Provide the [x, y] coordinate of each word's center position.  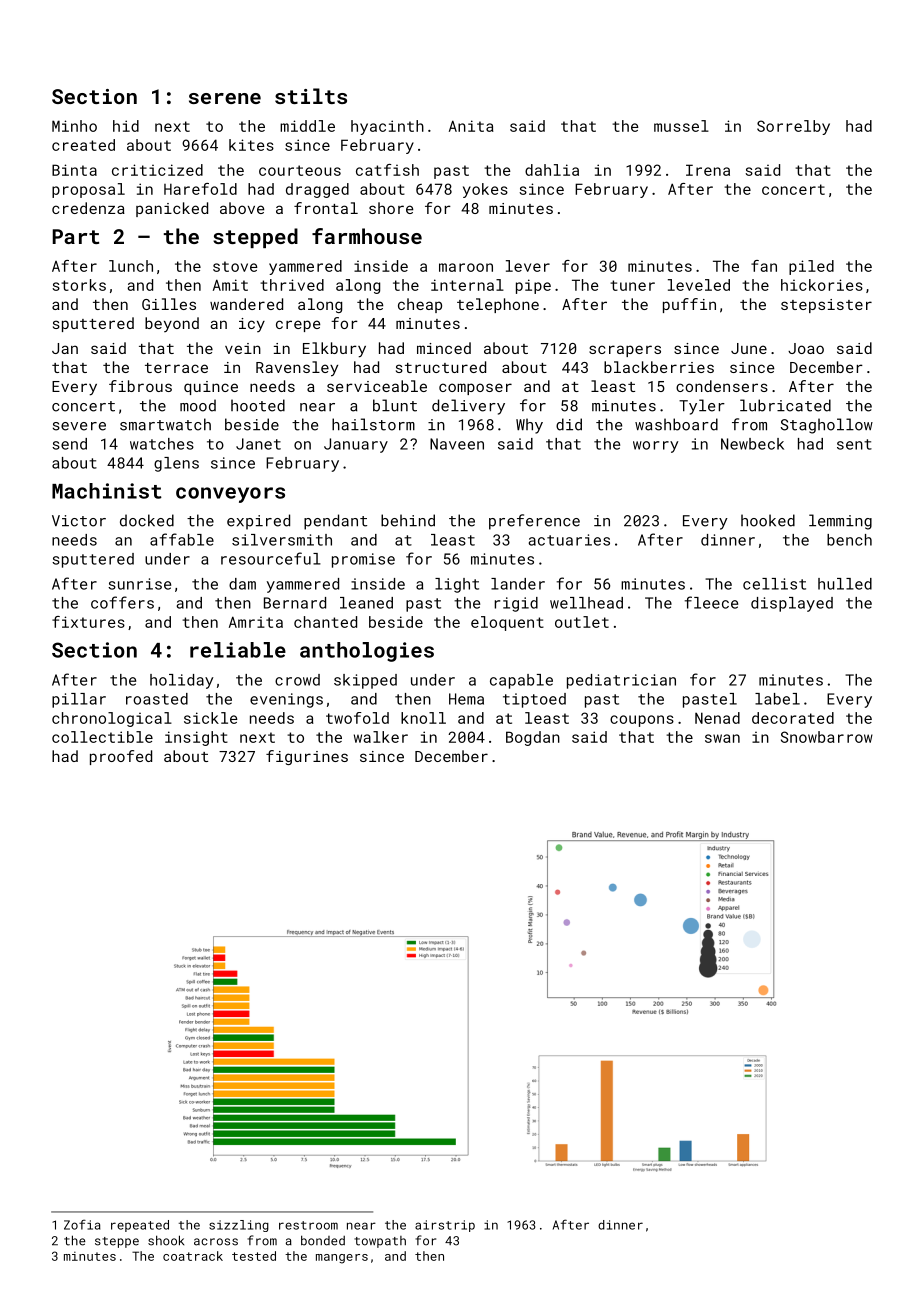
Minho [74, 126]
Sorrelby [793, 127]
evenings [286, 700]
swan [722, 738]
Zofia [82, 1224]
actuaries [569, 540]
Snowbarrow [827, 737]
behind [408, 520]
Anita [471, 126]
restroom [308, 1225]
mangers [342, 1259]
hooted [258, 405]
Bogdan [533, 738]
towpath [380, 1242]
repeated [140, 1226]
